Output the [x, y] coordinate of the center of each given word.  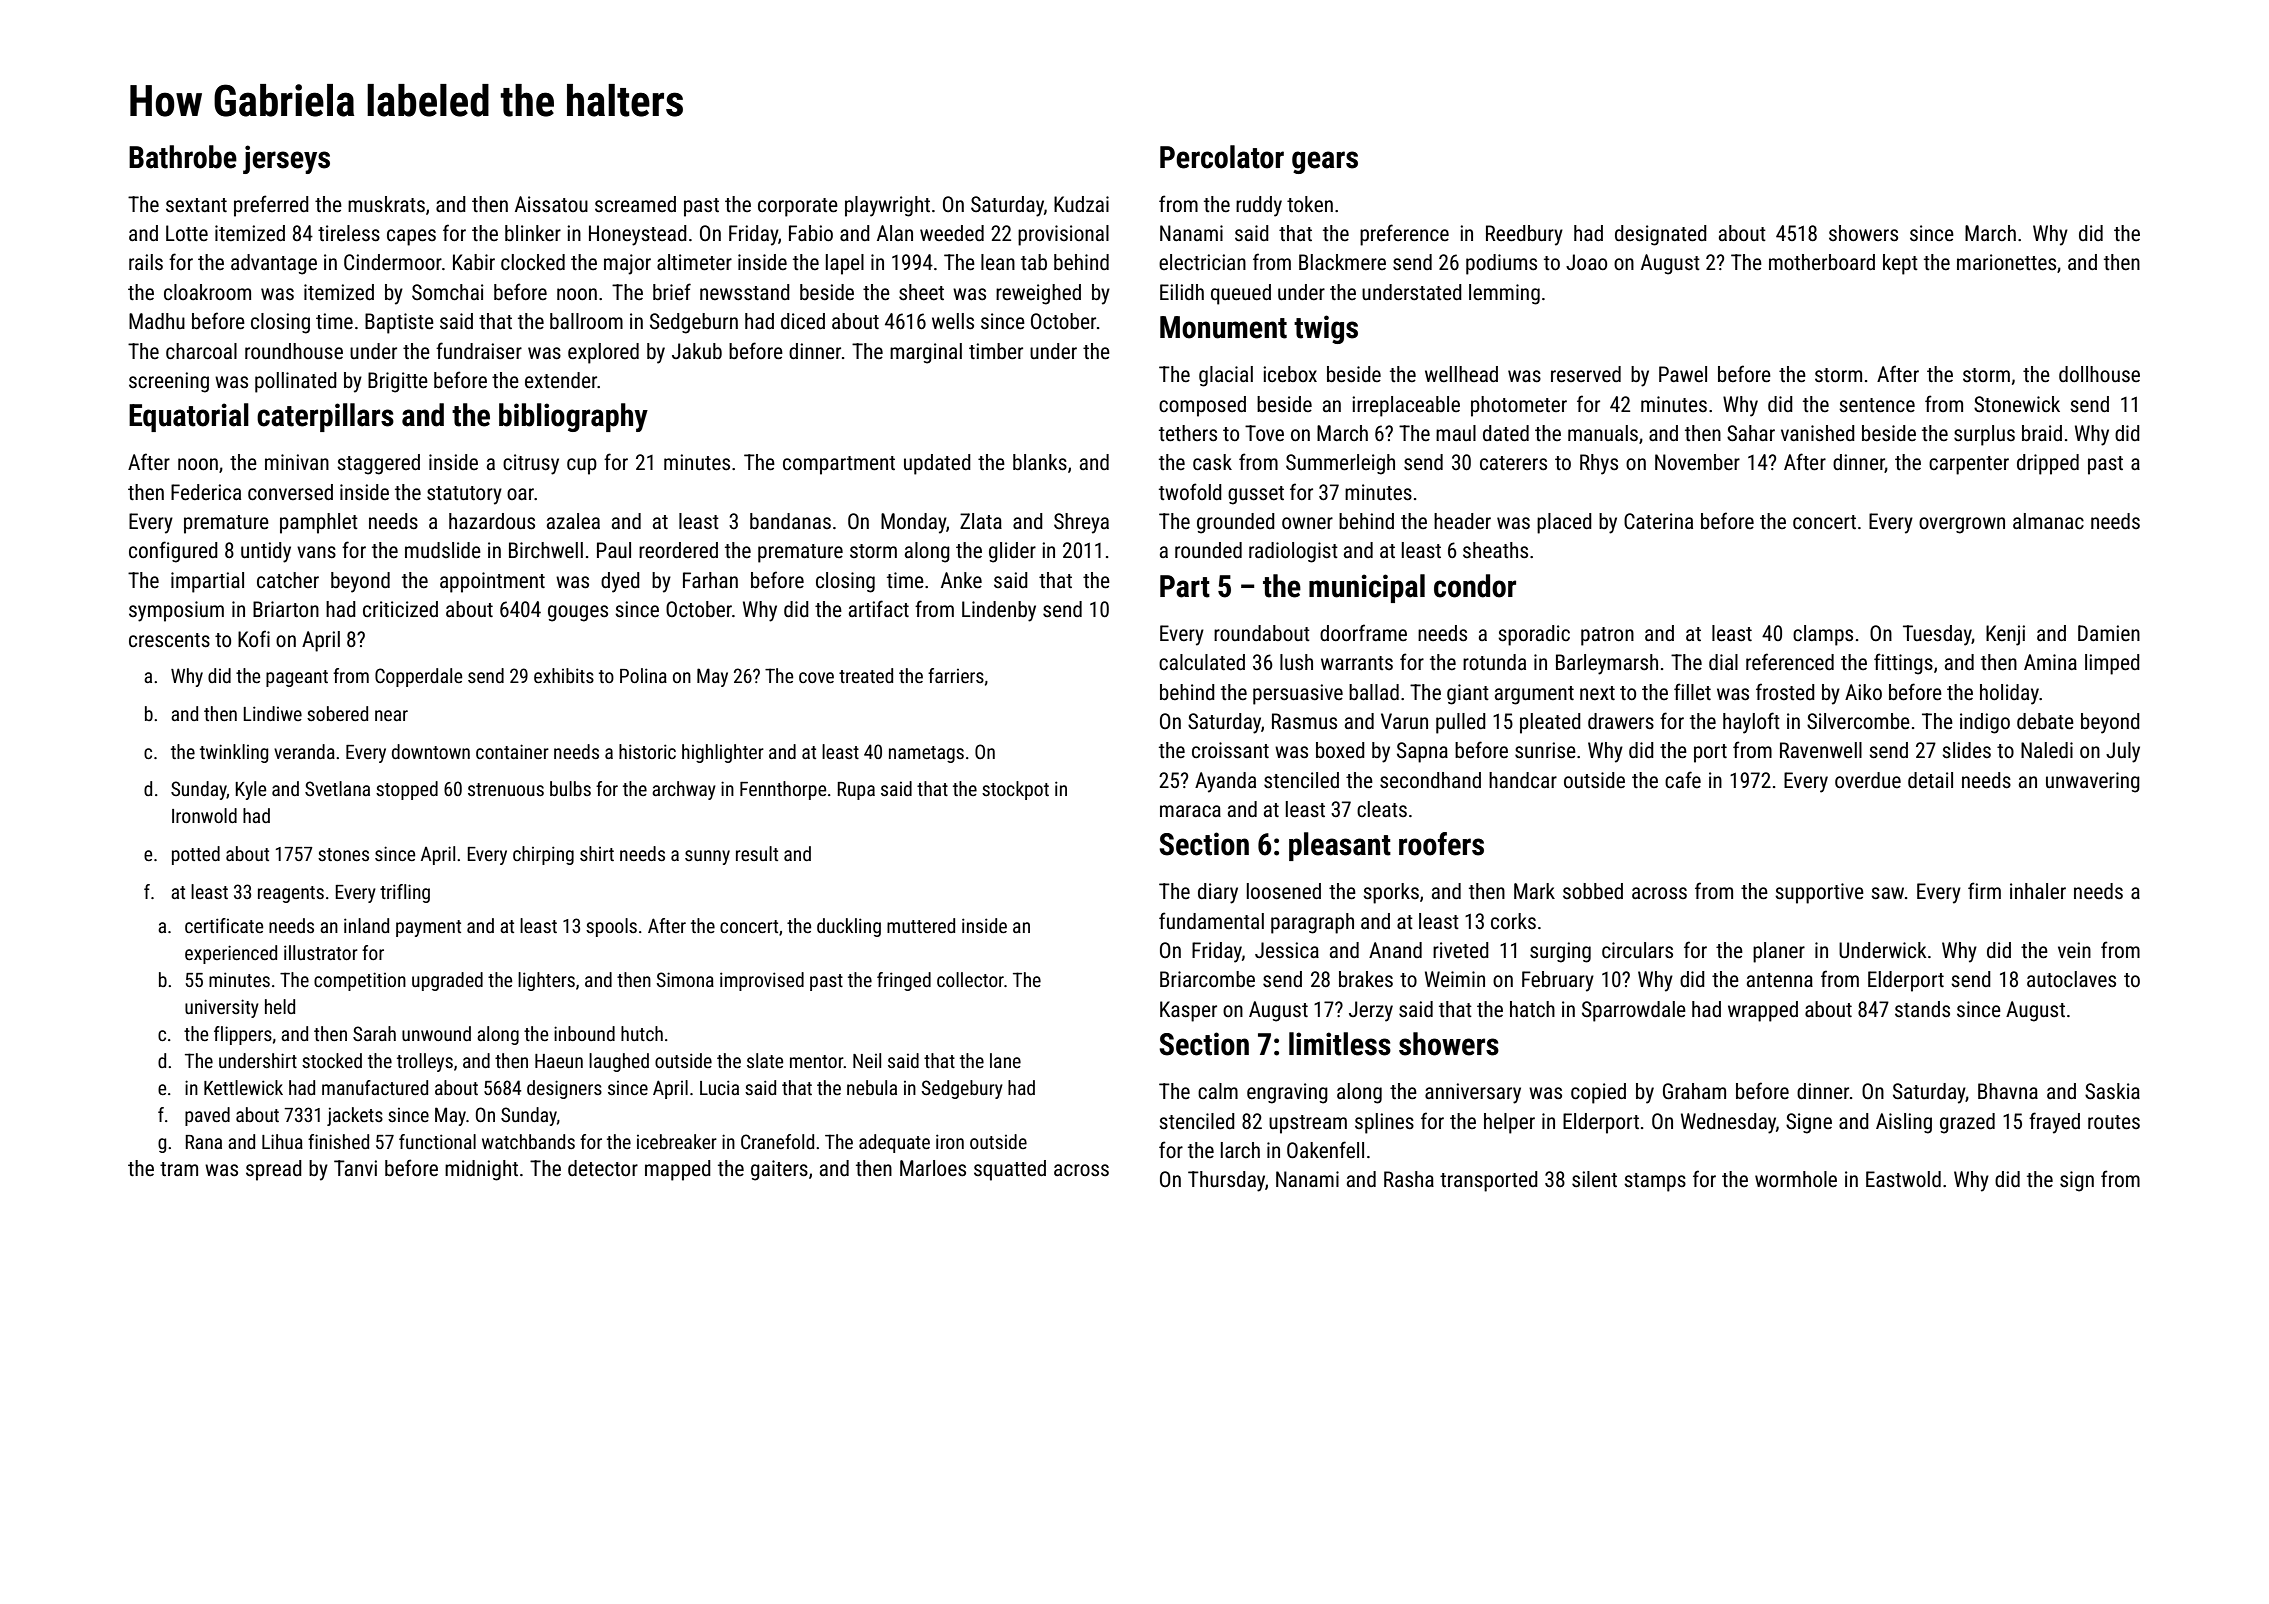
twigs [1326, 329]
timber [996, 351]
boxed [1340, 750]
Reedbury [1524, 235]
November [1697, 462]
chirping [543, 855]
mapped [678, 1170]
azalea [573, 521]
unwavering [2093, 782]
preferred [271, 206]
